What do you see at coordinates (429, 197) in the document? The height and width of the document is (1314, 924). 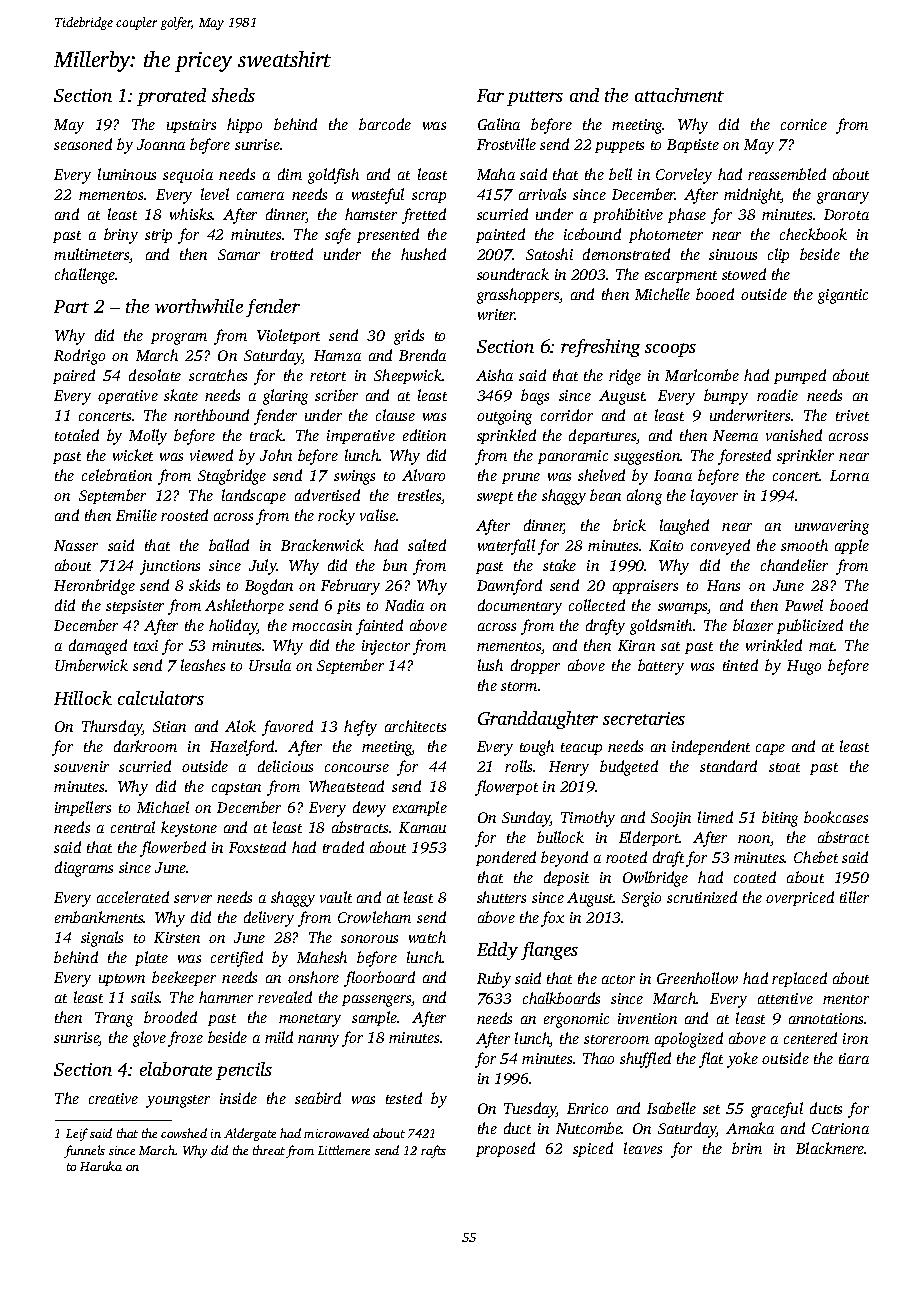 I see `scrap` at bounding box center [429, 197].
